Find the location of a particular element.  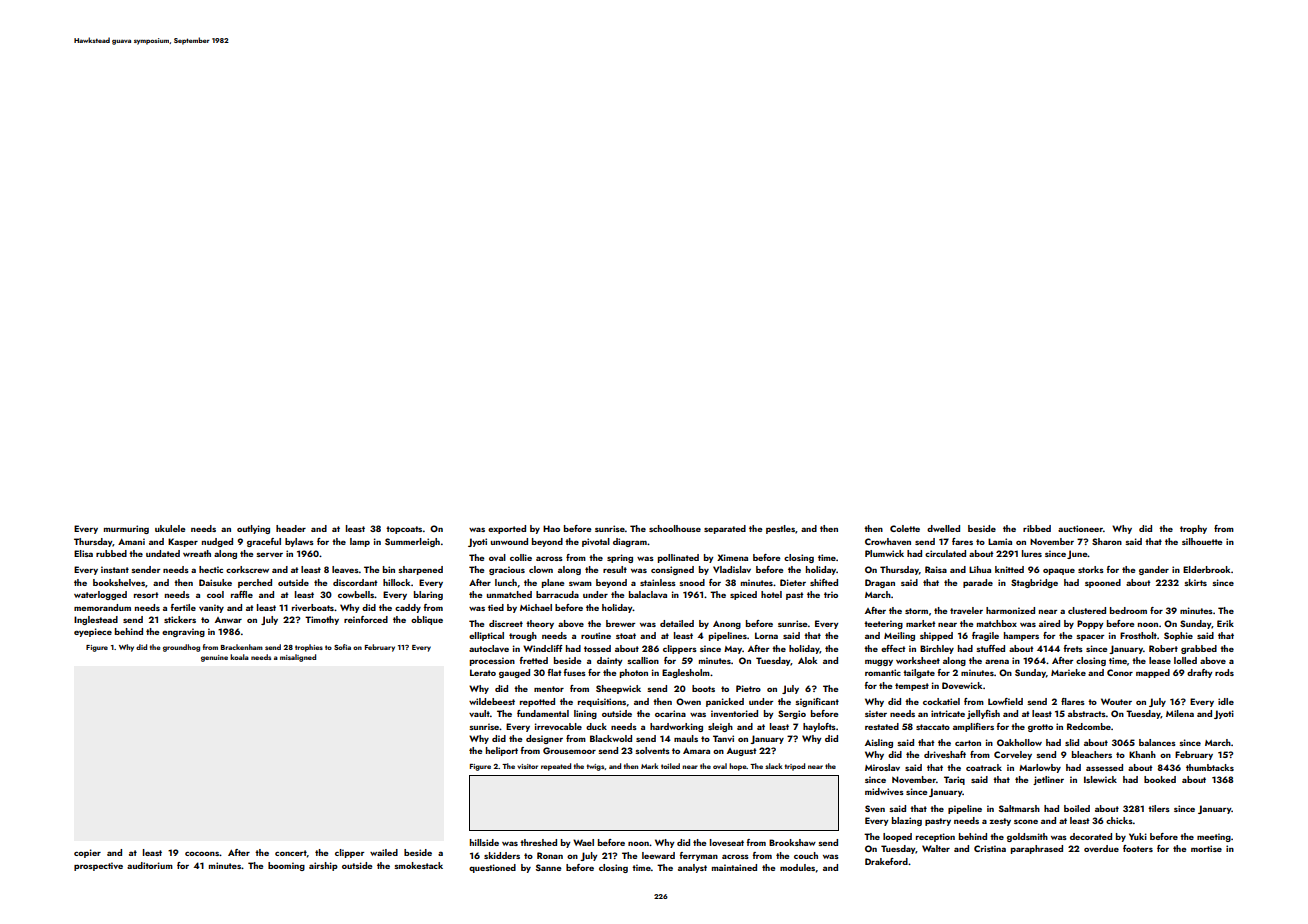

skirts is located at coordinates (1195, 582).
